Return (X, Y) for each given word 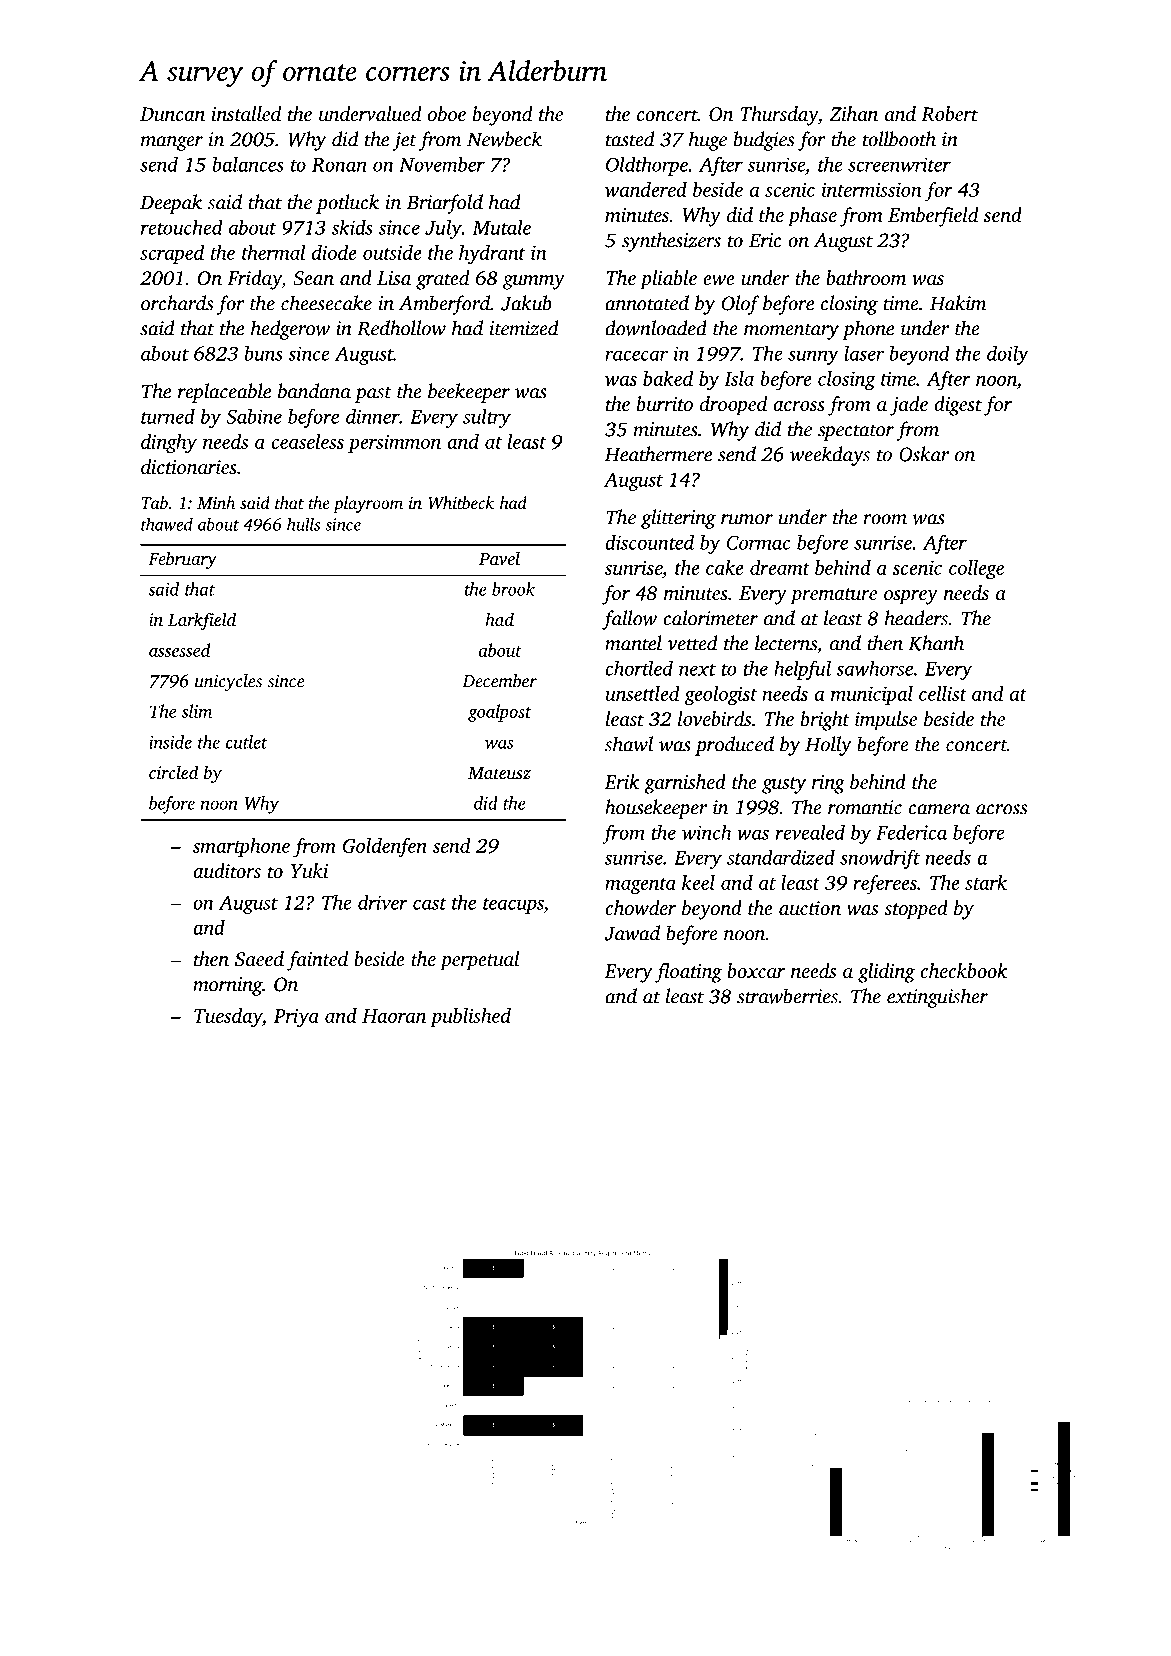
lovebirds (714, 718)
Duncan (172, 114)
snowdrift (880, 859)
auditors (227, 870)
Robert (949, 114)
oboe (447, 113)
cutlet (247, 742)
